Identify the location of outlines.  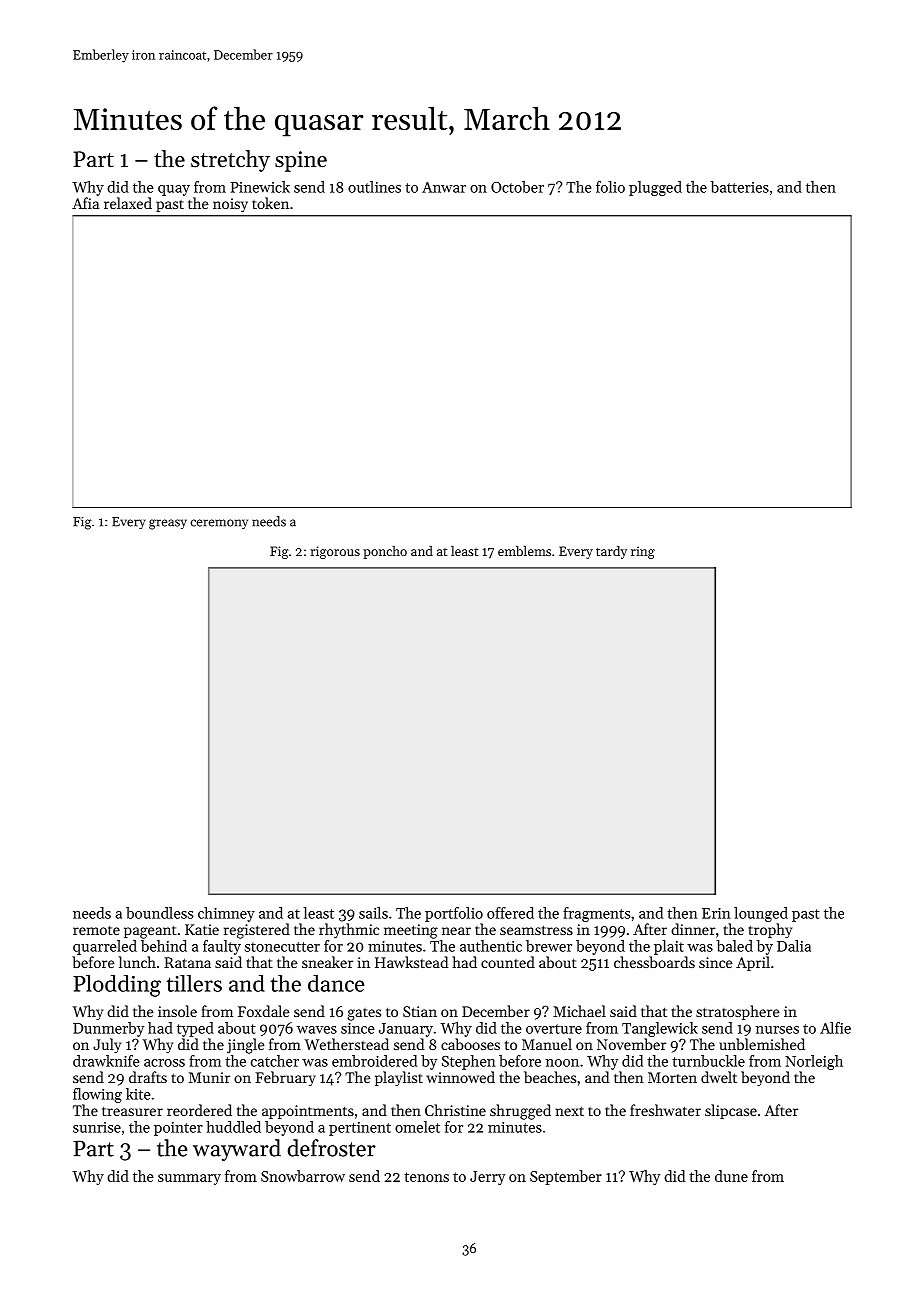
(374, 187).
